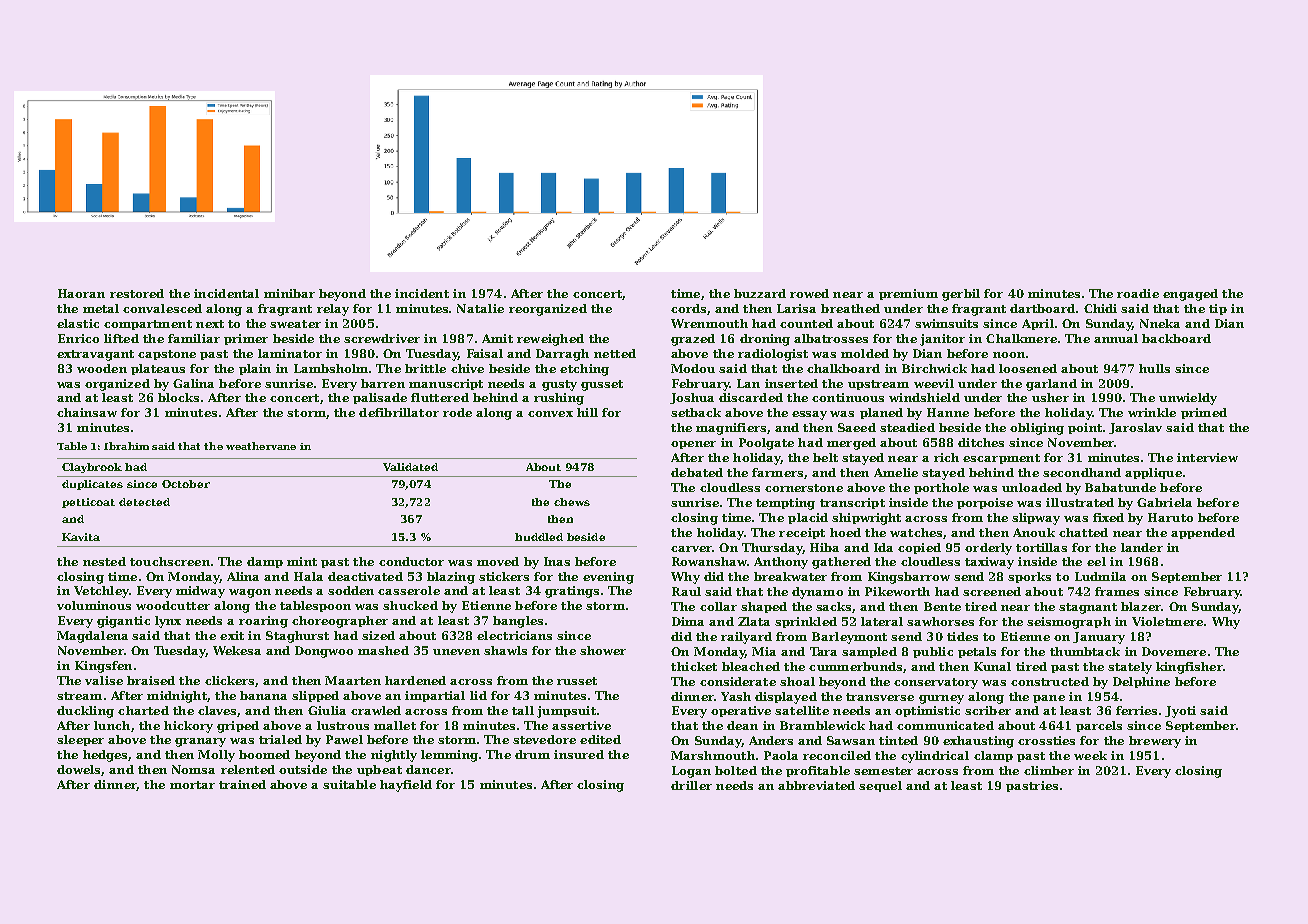 The width and height of the document is (1308, 924). Describe the element at coordinates (498, 561) in the document. I see `moved` at that location.
